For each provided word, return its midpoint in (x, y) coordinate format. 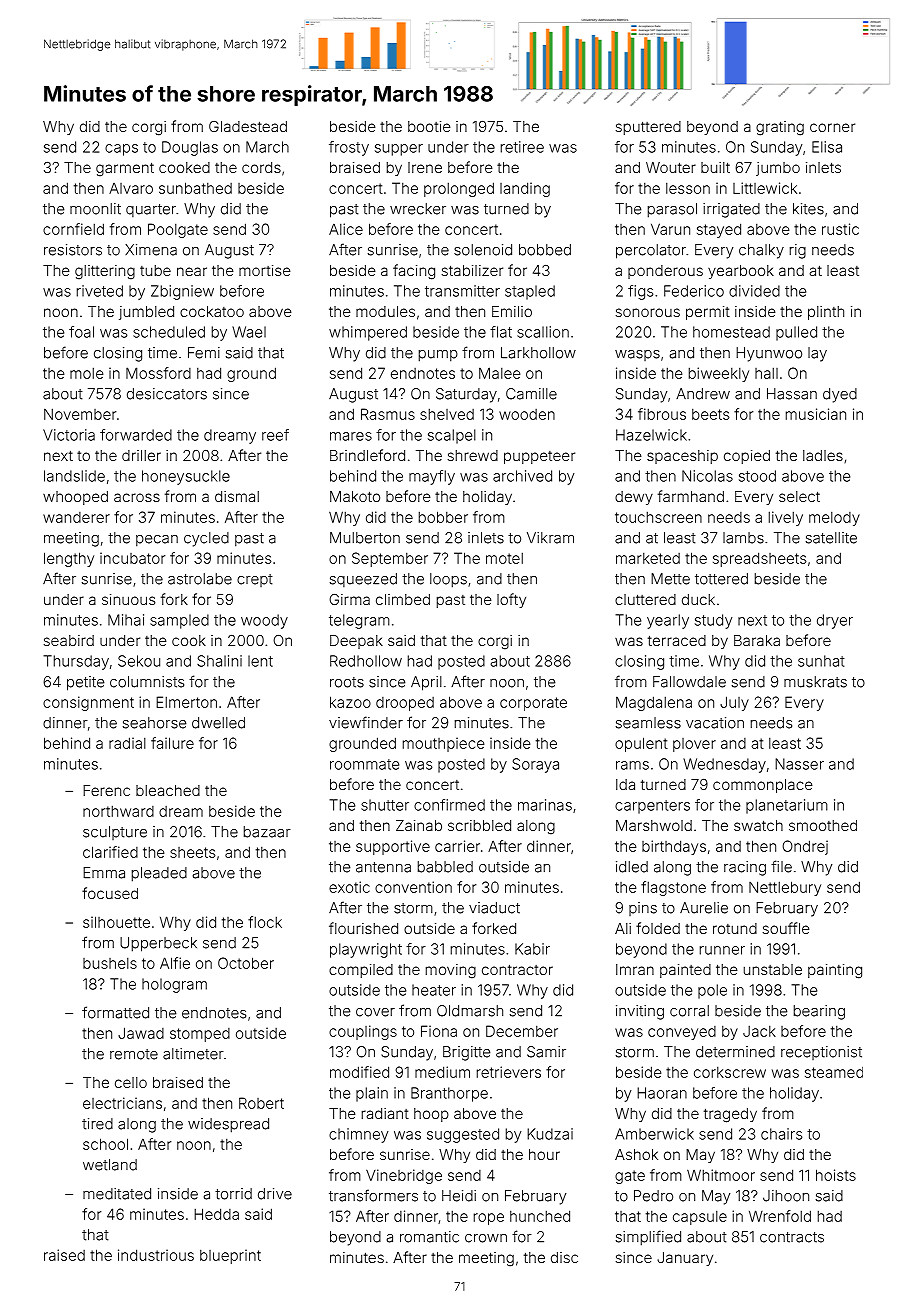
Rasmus (388, 414)
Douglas (190, 148)
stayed (719, 230)
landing (525, 189)
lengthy (69, 559)
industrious (156, 1255)
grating (780, 128)
